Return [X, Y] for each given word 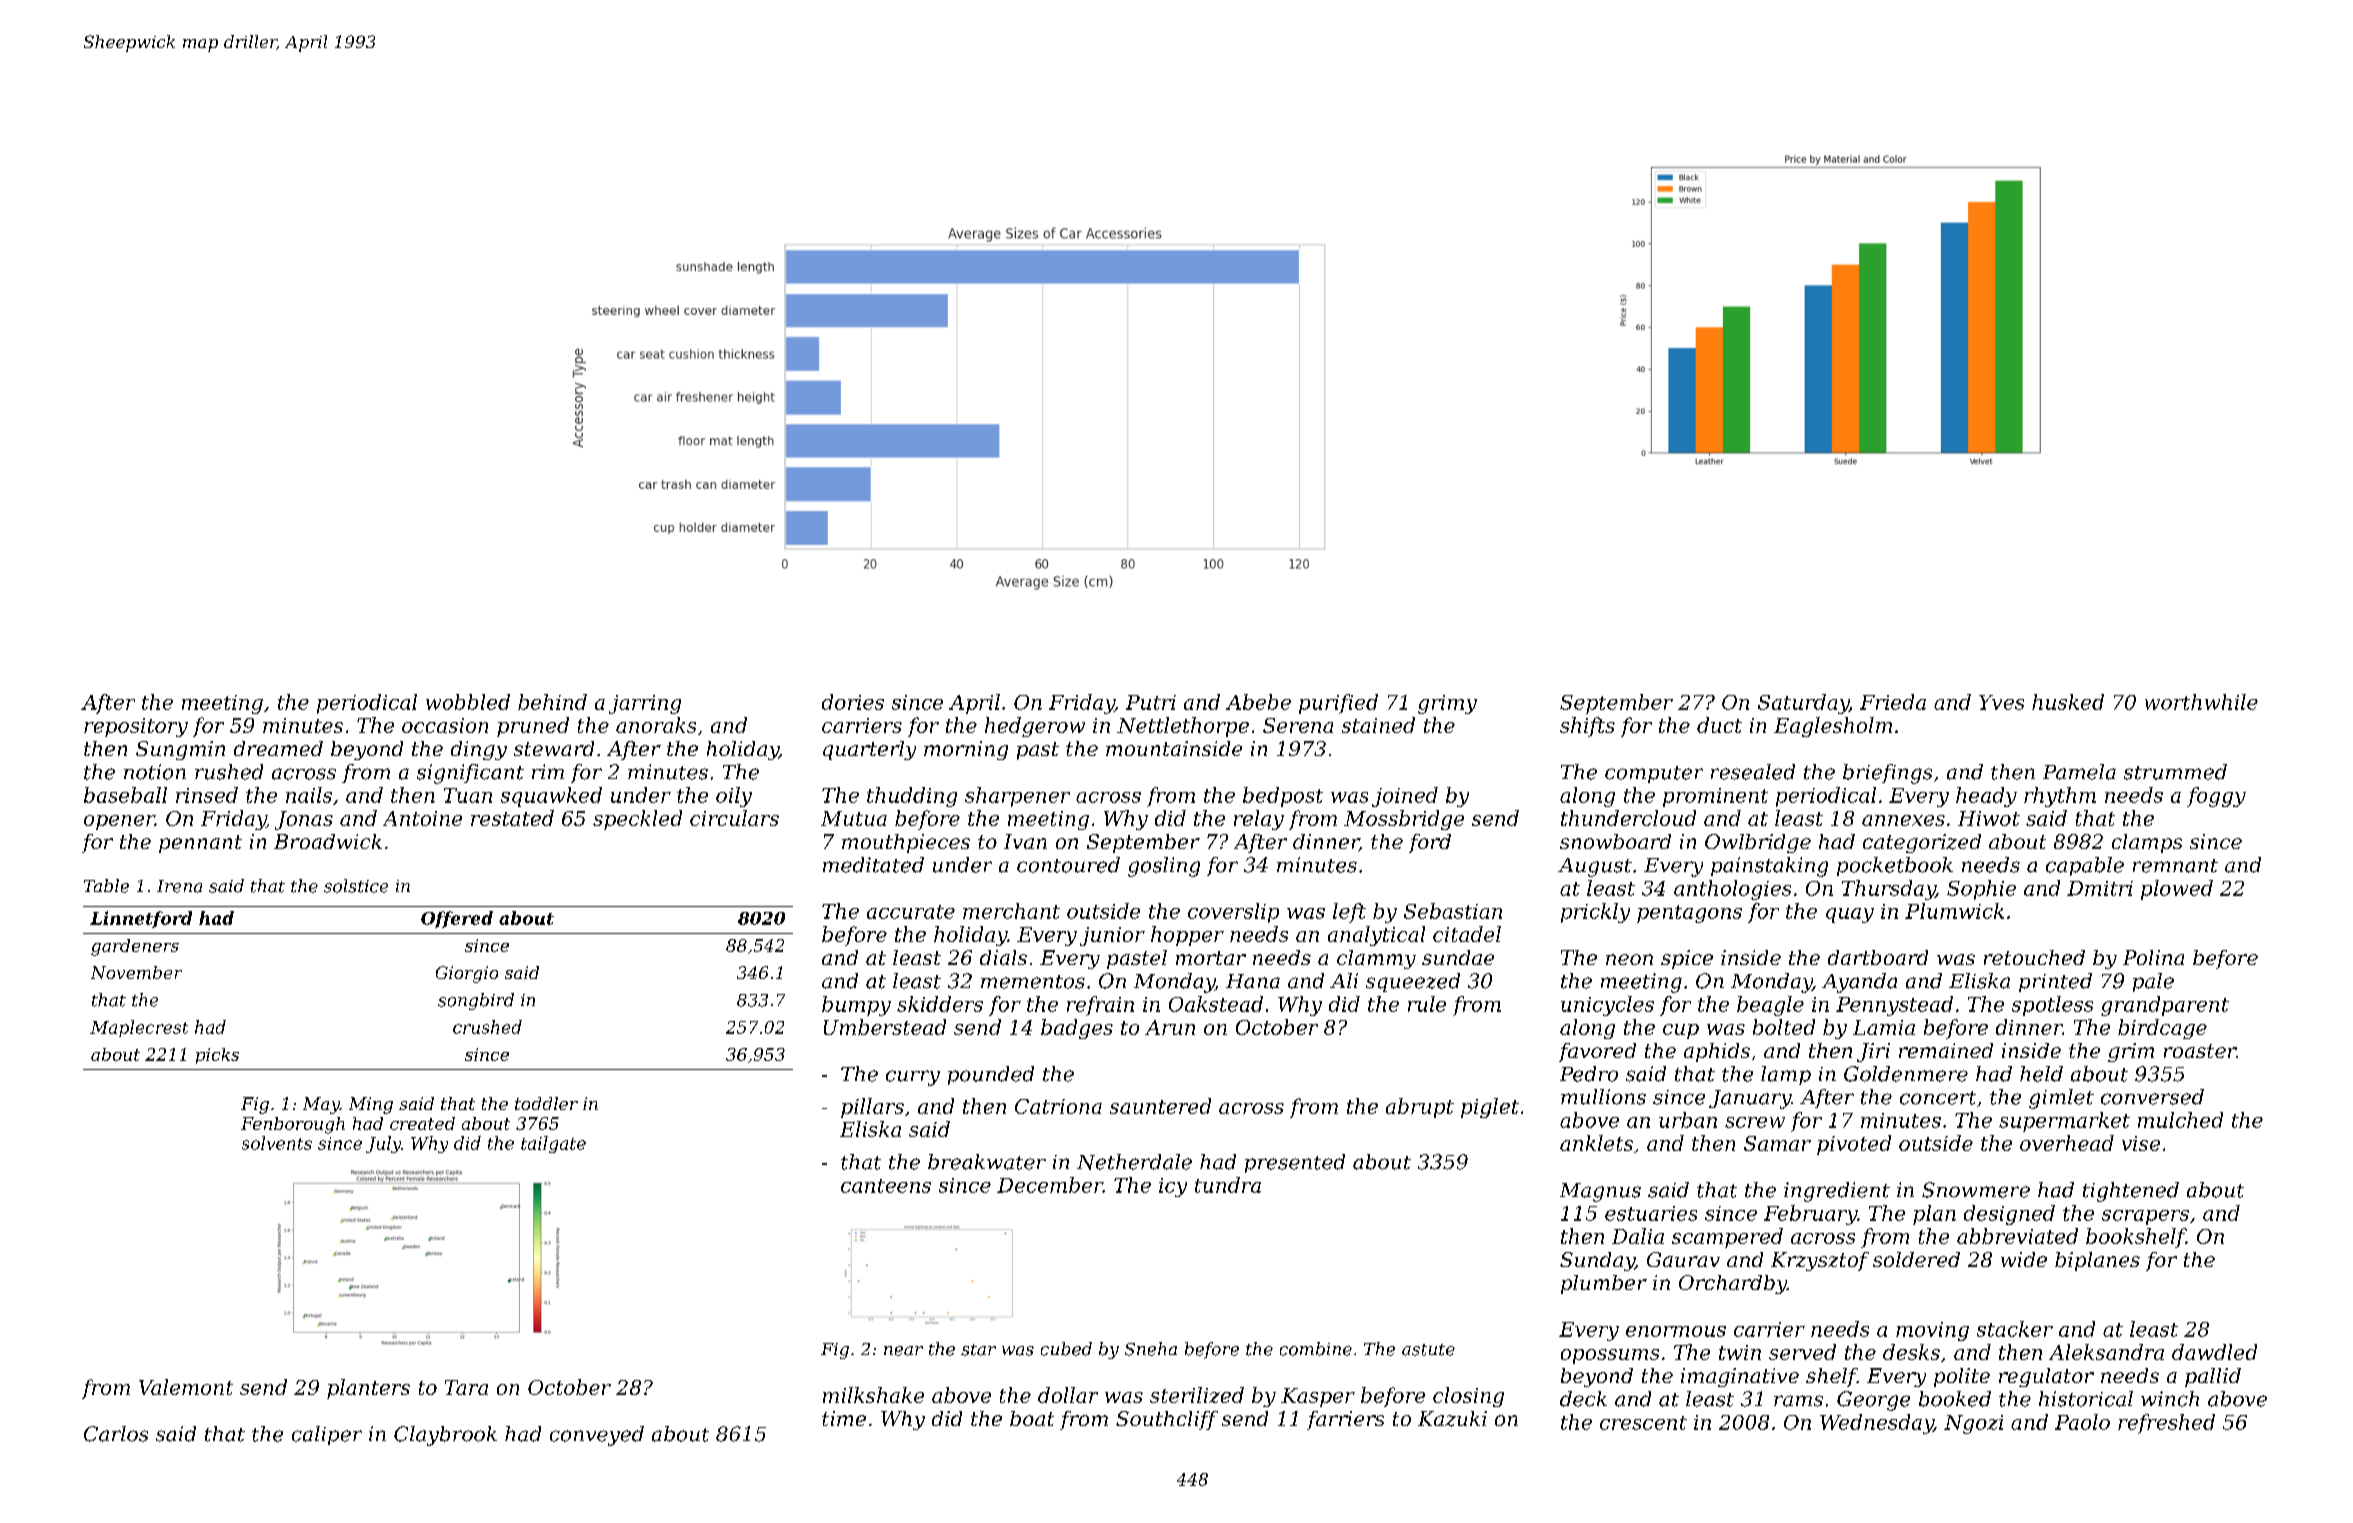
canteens [886, 1186]
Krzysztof [1820, 1261]
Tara [466, 1387]
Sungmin [180, 750]
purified [1338, 704]
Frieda [1893, 702]
